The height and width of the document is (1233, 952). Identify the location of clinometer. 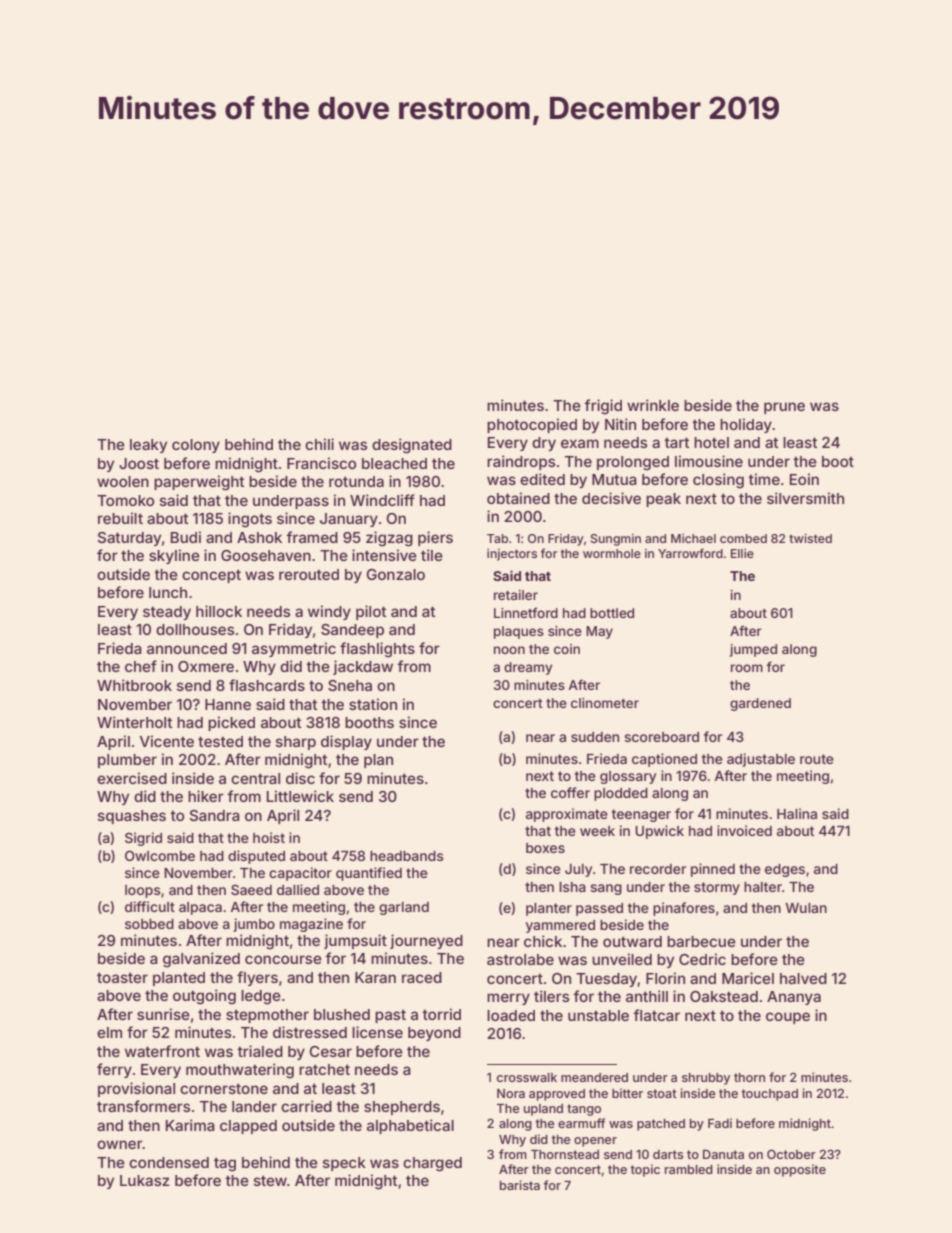
(605, 703).
